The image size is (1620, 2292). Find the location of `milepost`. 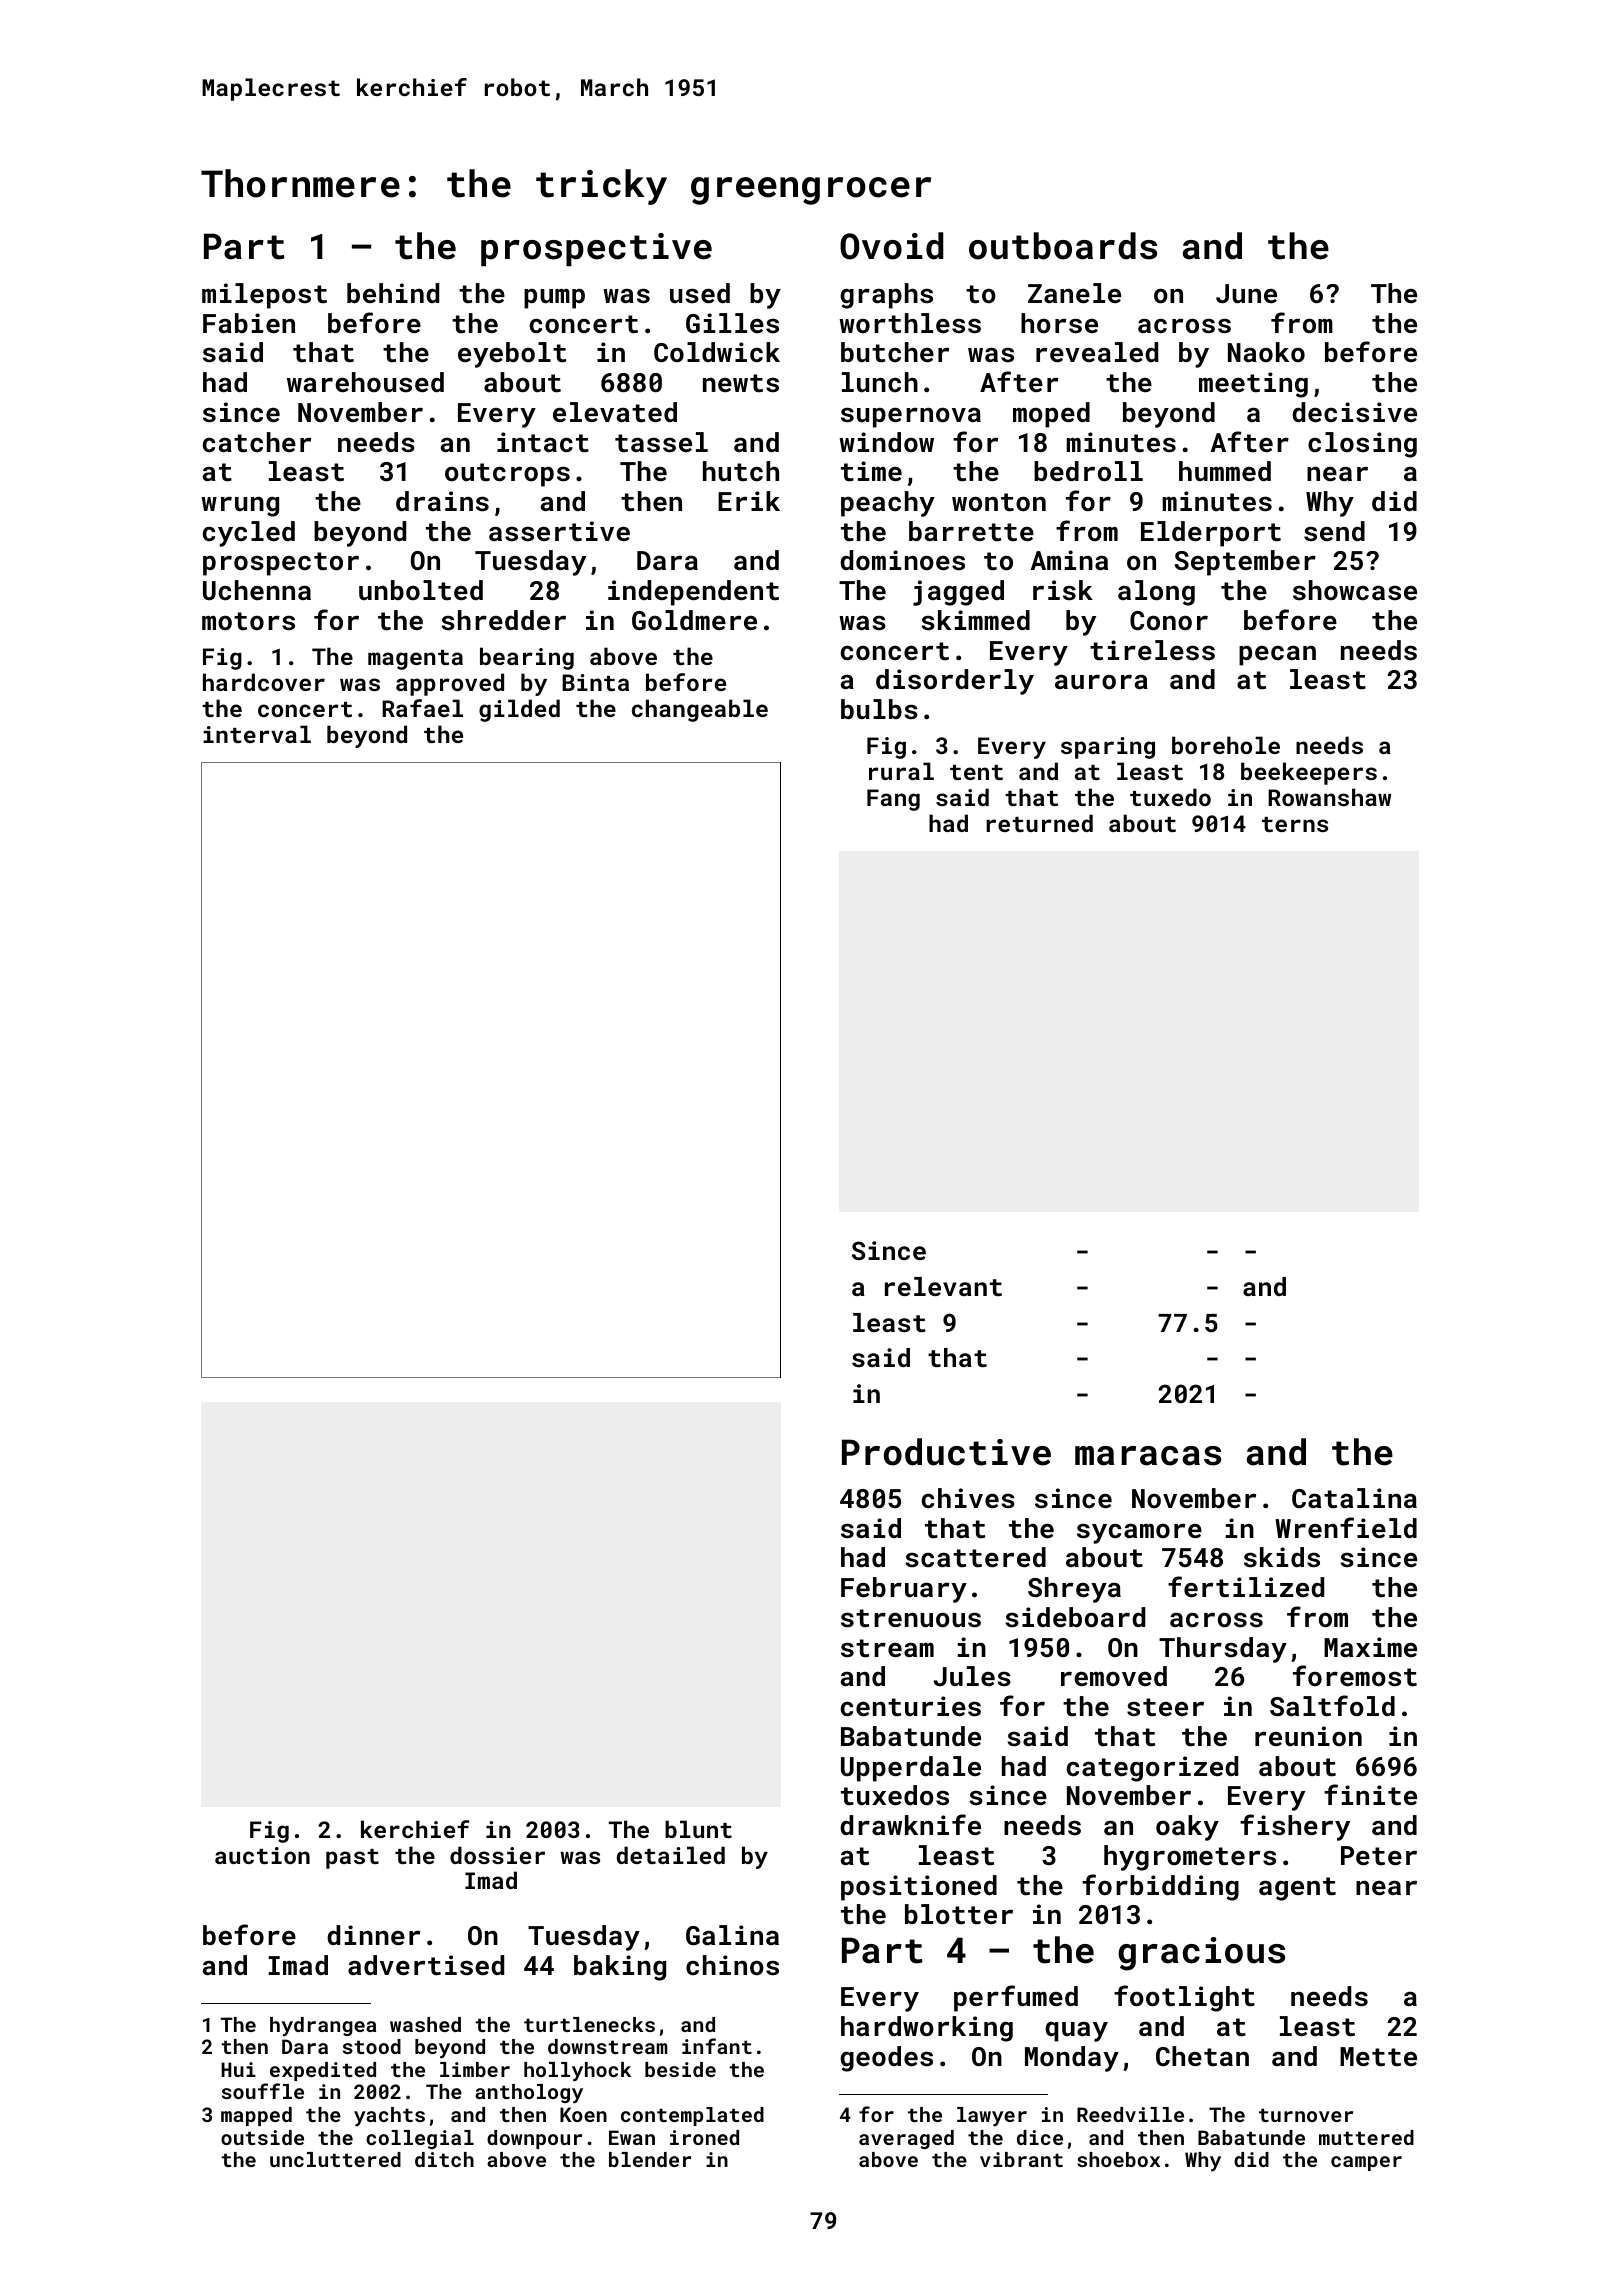

milepost is located at coordinates (264, 296).
